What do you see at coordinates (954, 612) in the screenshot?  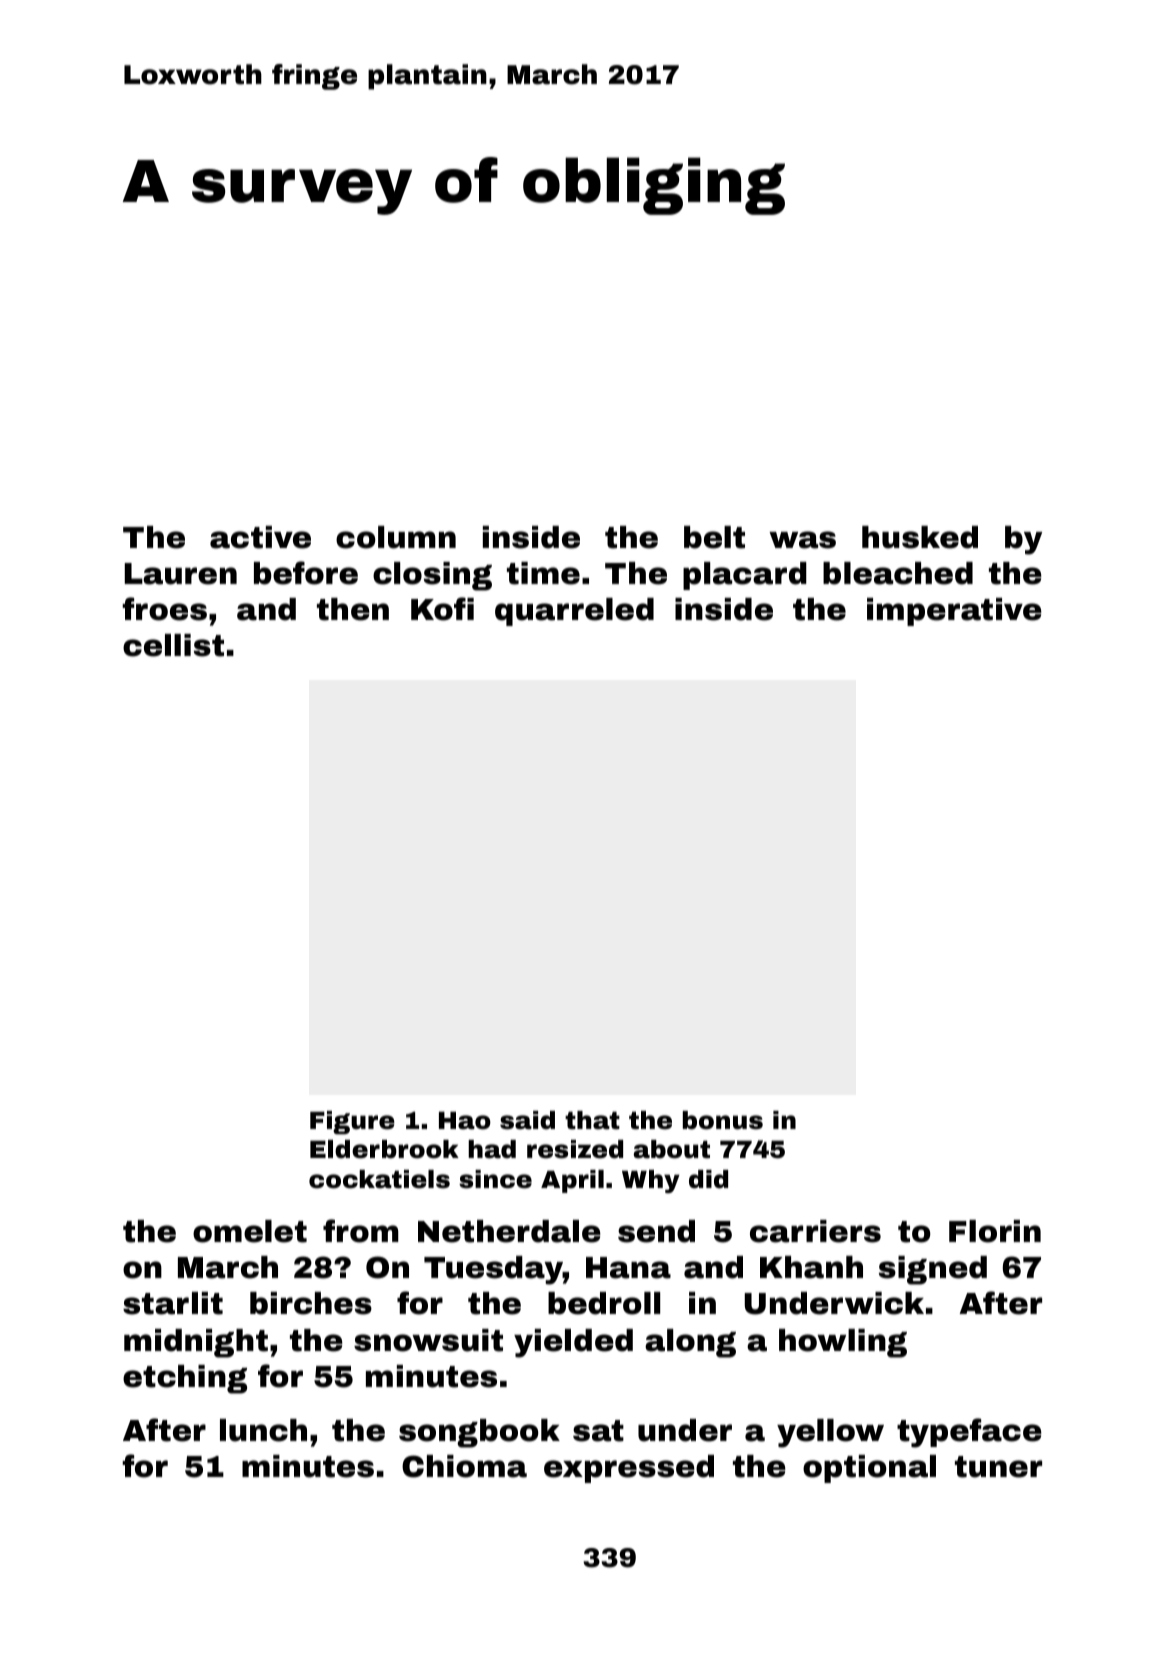 I see `imperative` at bounding box center [954, 612].
